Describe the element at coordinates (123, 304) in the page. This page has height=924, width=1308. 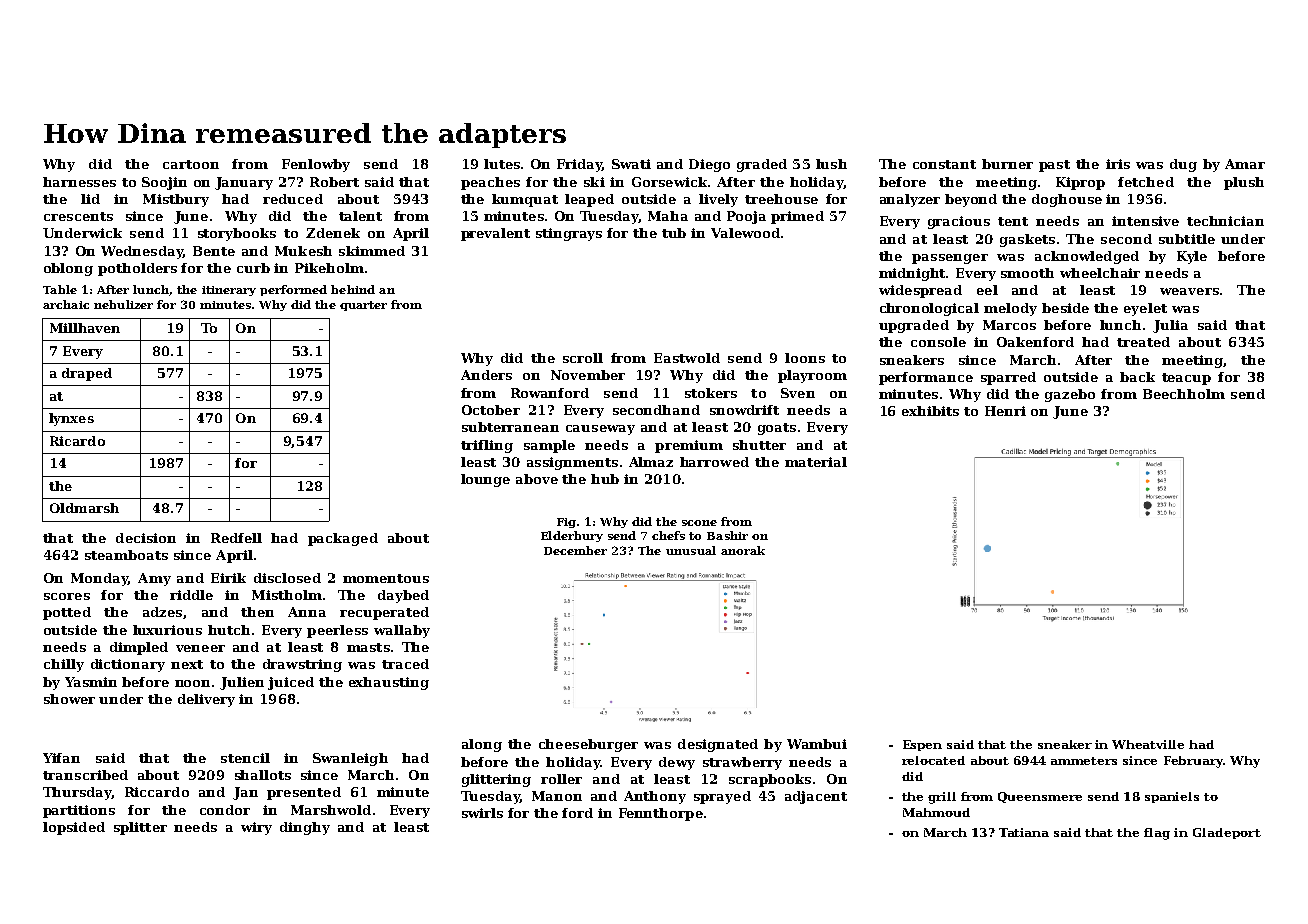
I see `nebulizer` at that location.
